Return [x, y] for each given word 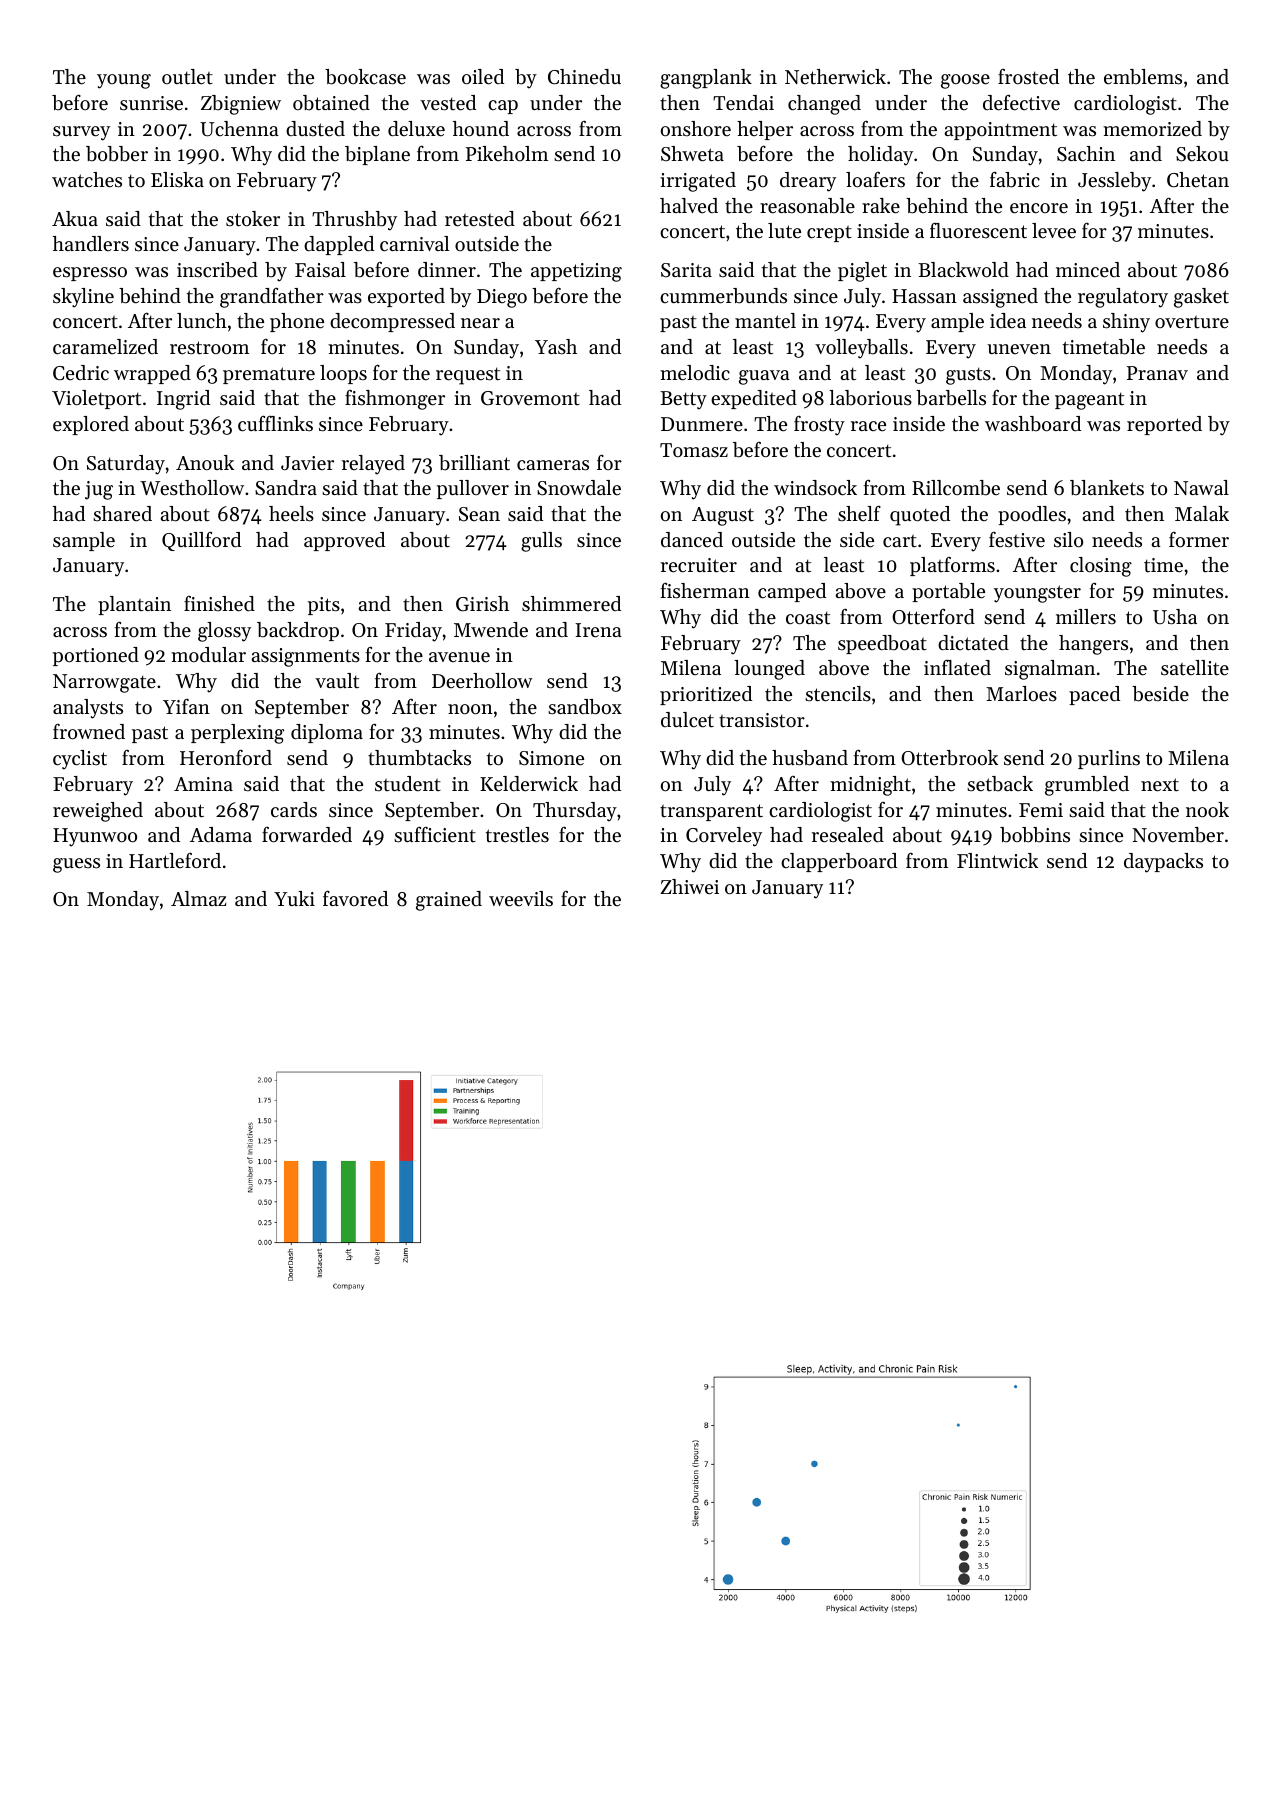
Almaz [198, 898]
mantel [765, 321]
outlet [187, 77]
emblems [1143, 77]
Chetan [1198, 180]
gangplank [706, 79]
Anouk [205, 462]
